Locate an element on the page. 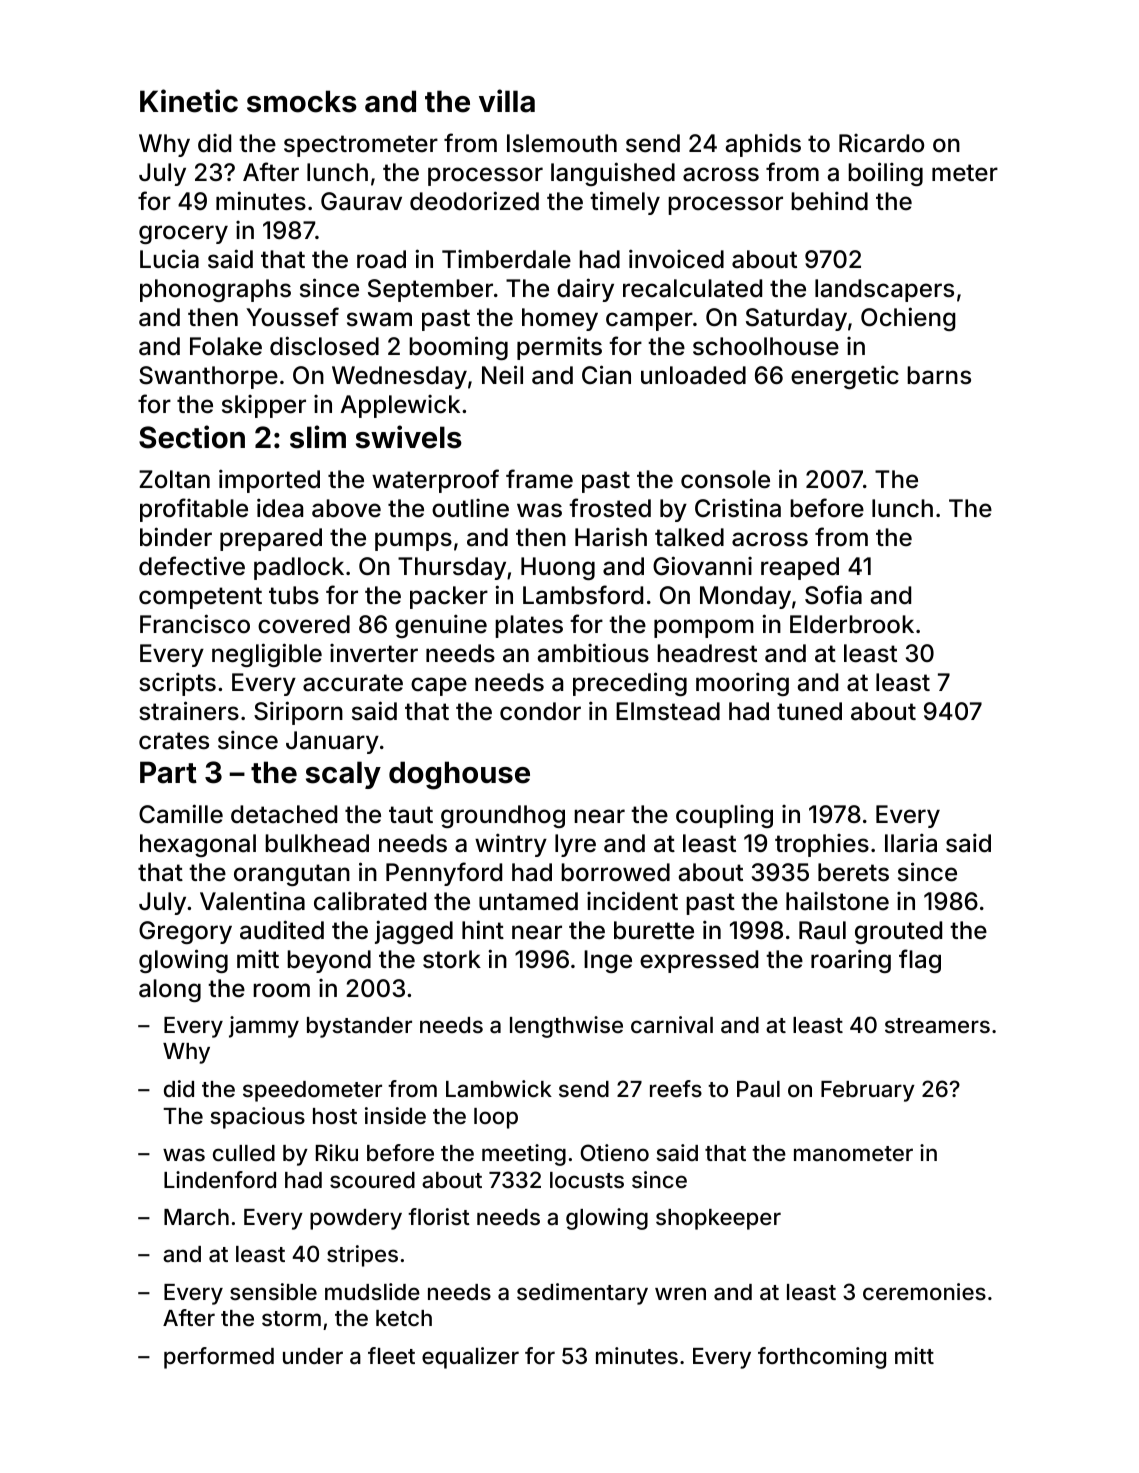 This document has width=1139, height=1473. March is located at coordinates (196, 1217).
